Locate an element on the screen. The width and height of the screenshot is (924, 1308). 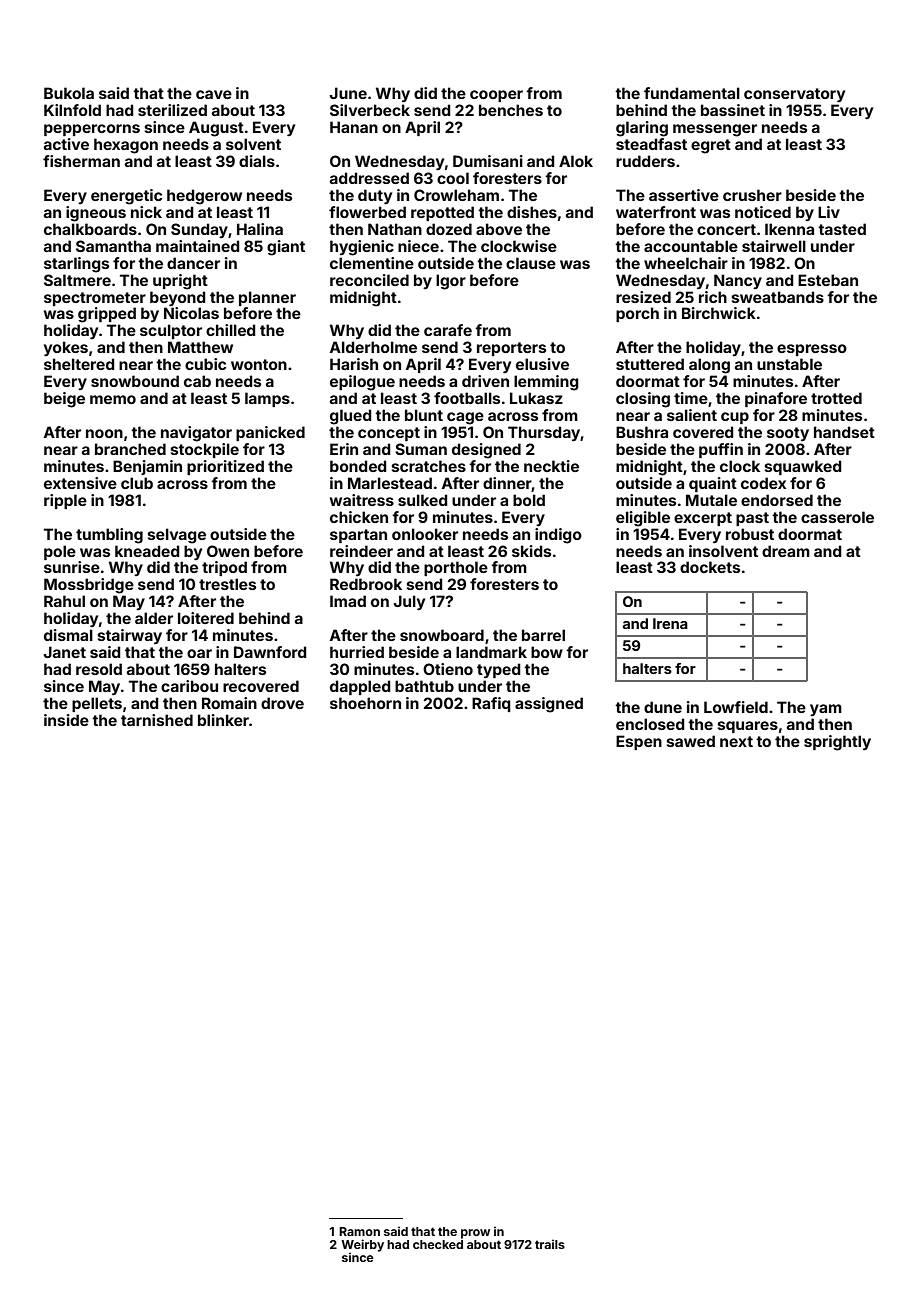
prow is located at coordinates (475, 1234).
